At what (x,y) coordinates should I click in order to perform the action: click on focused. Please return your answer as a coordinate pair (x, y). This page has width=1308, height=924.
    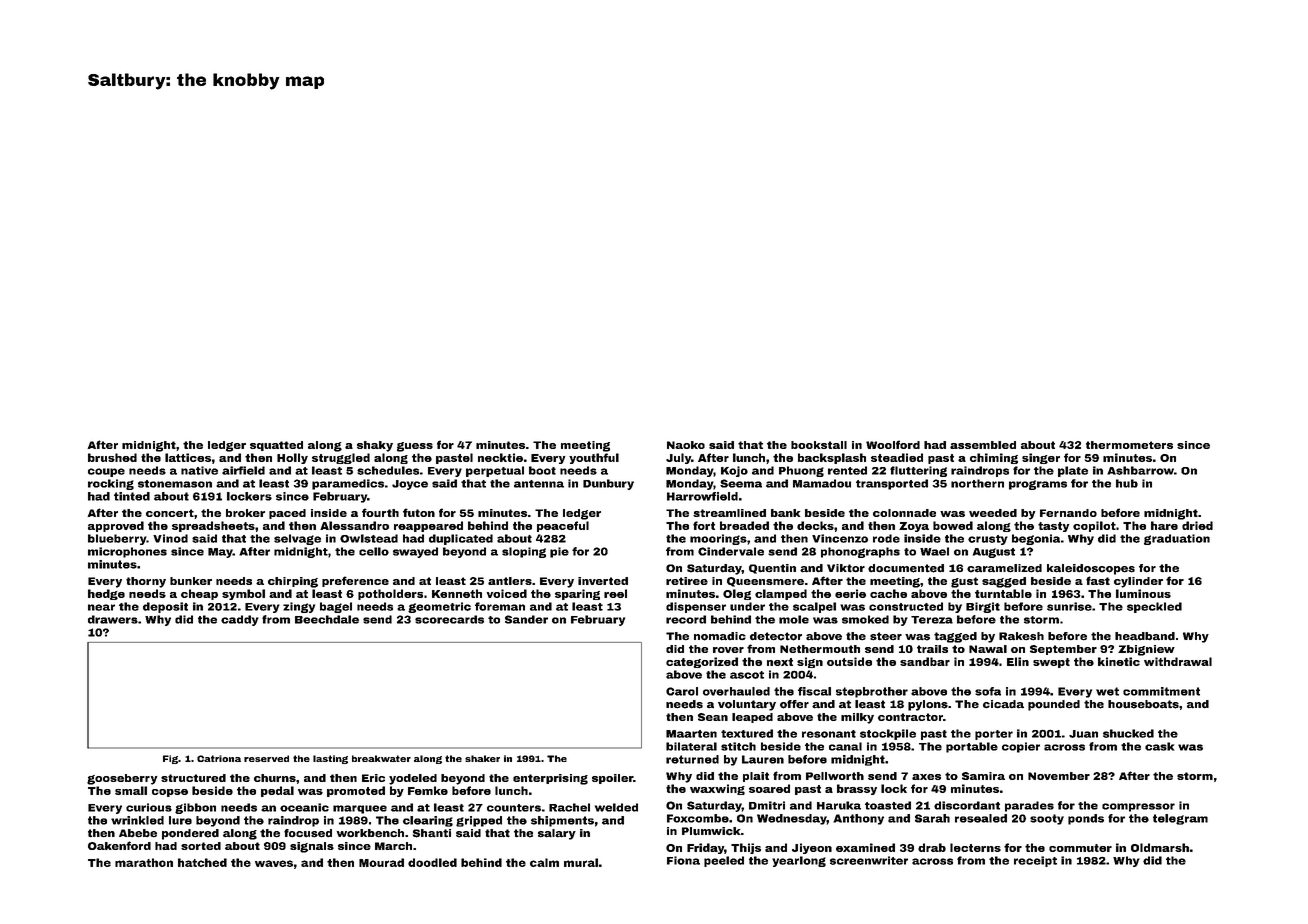
    Looking at the image, I should click on (308, 833).
